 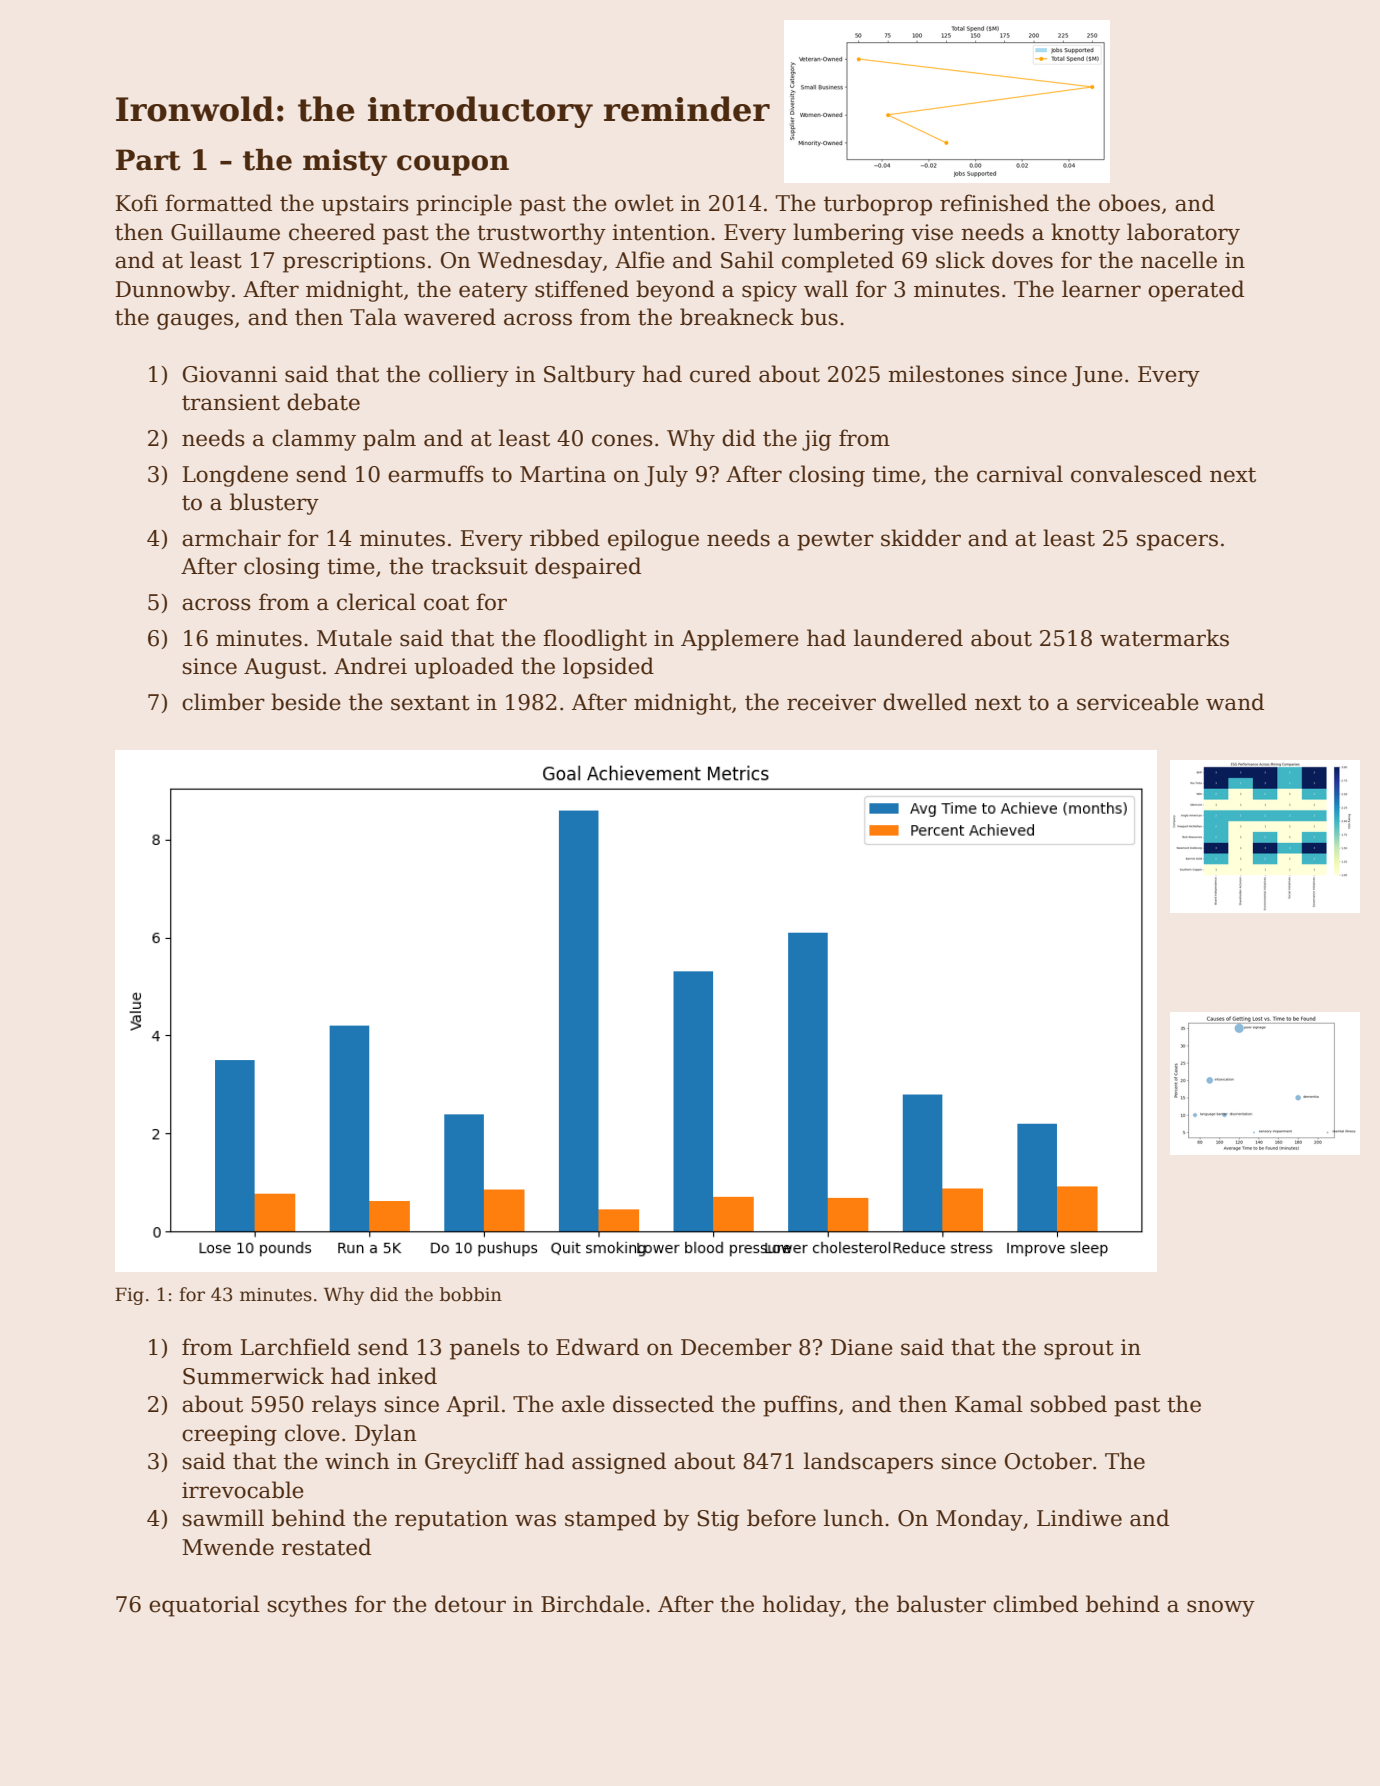 I want to click on Larchfield, so click(x=295, y=1347).
